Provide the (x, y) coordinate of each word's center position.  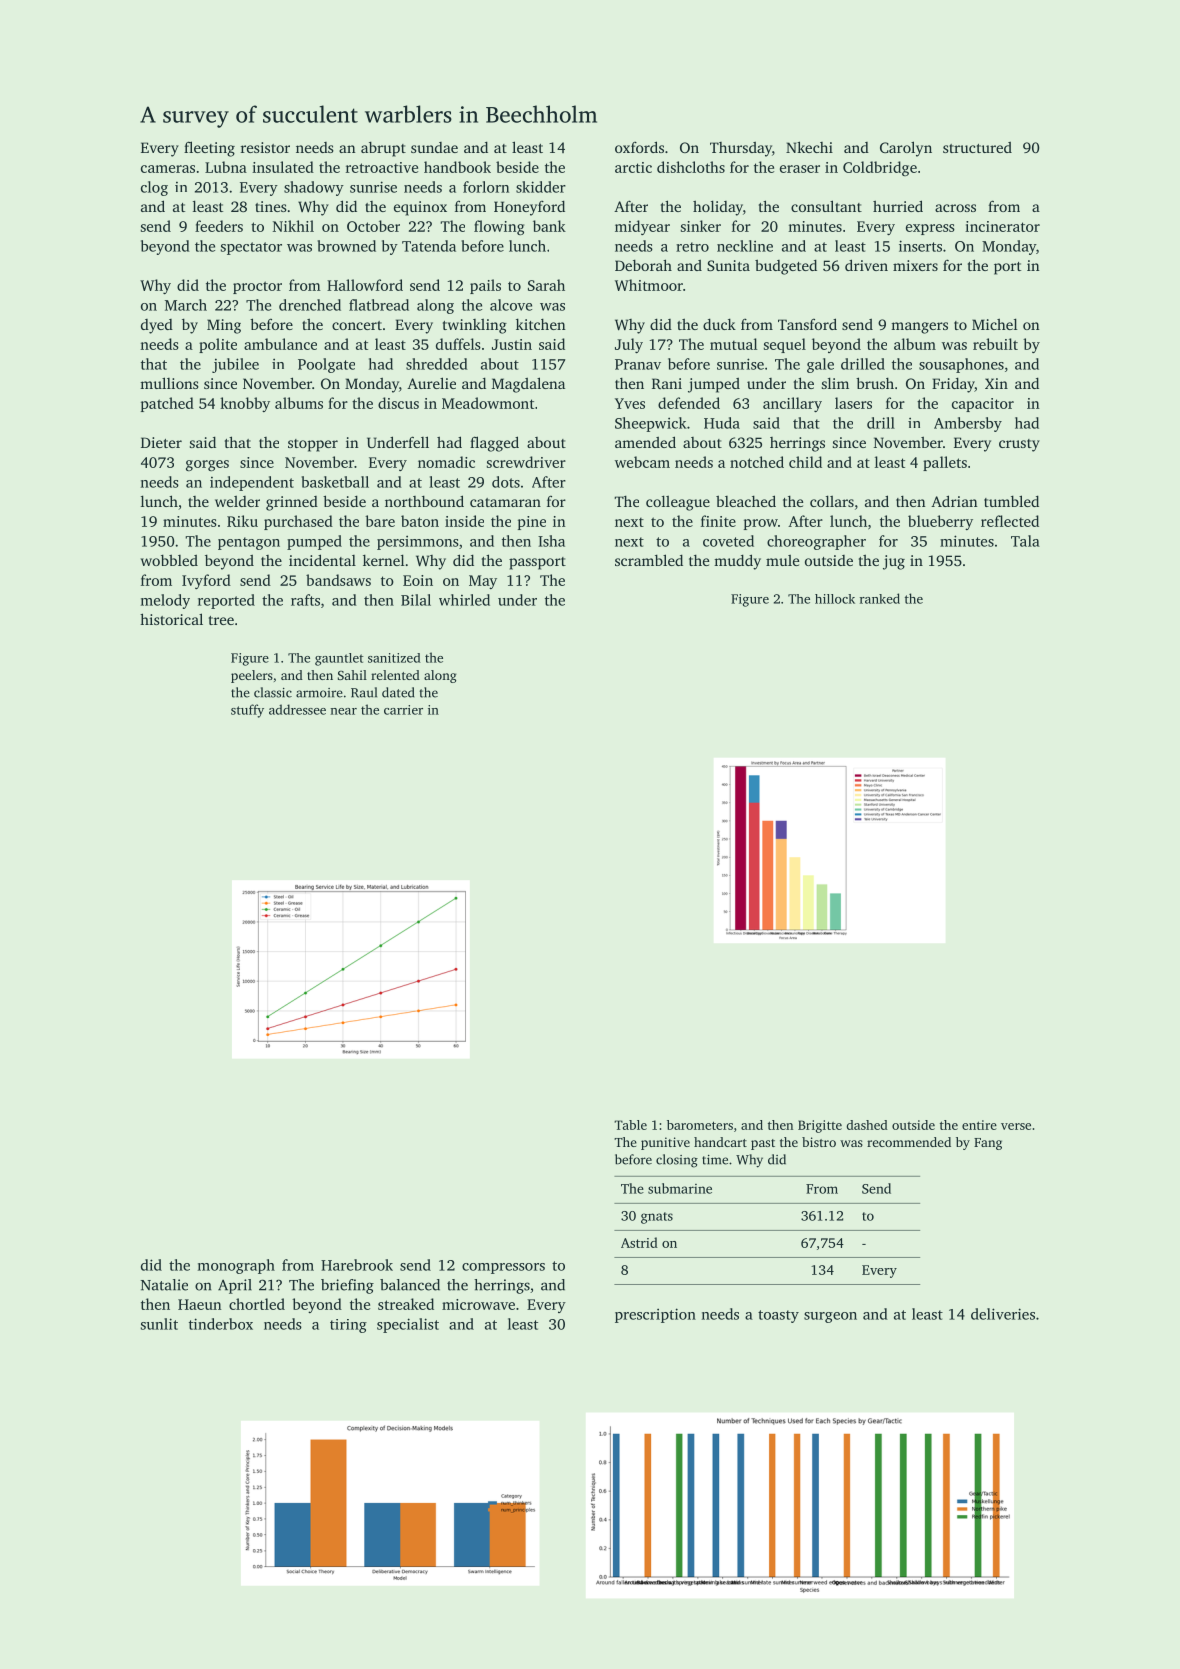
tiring (348, 1326)
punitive (665, 1143)
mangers (919, 328)
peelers (252, 676)
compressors (503, 1268)
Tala (1025, 541)
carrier (403, 710)
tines (271, 206)
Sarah (546, 285)
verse (1016, 1126)
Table (630, 1125)
